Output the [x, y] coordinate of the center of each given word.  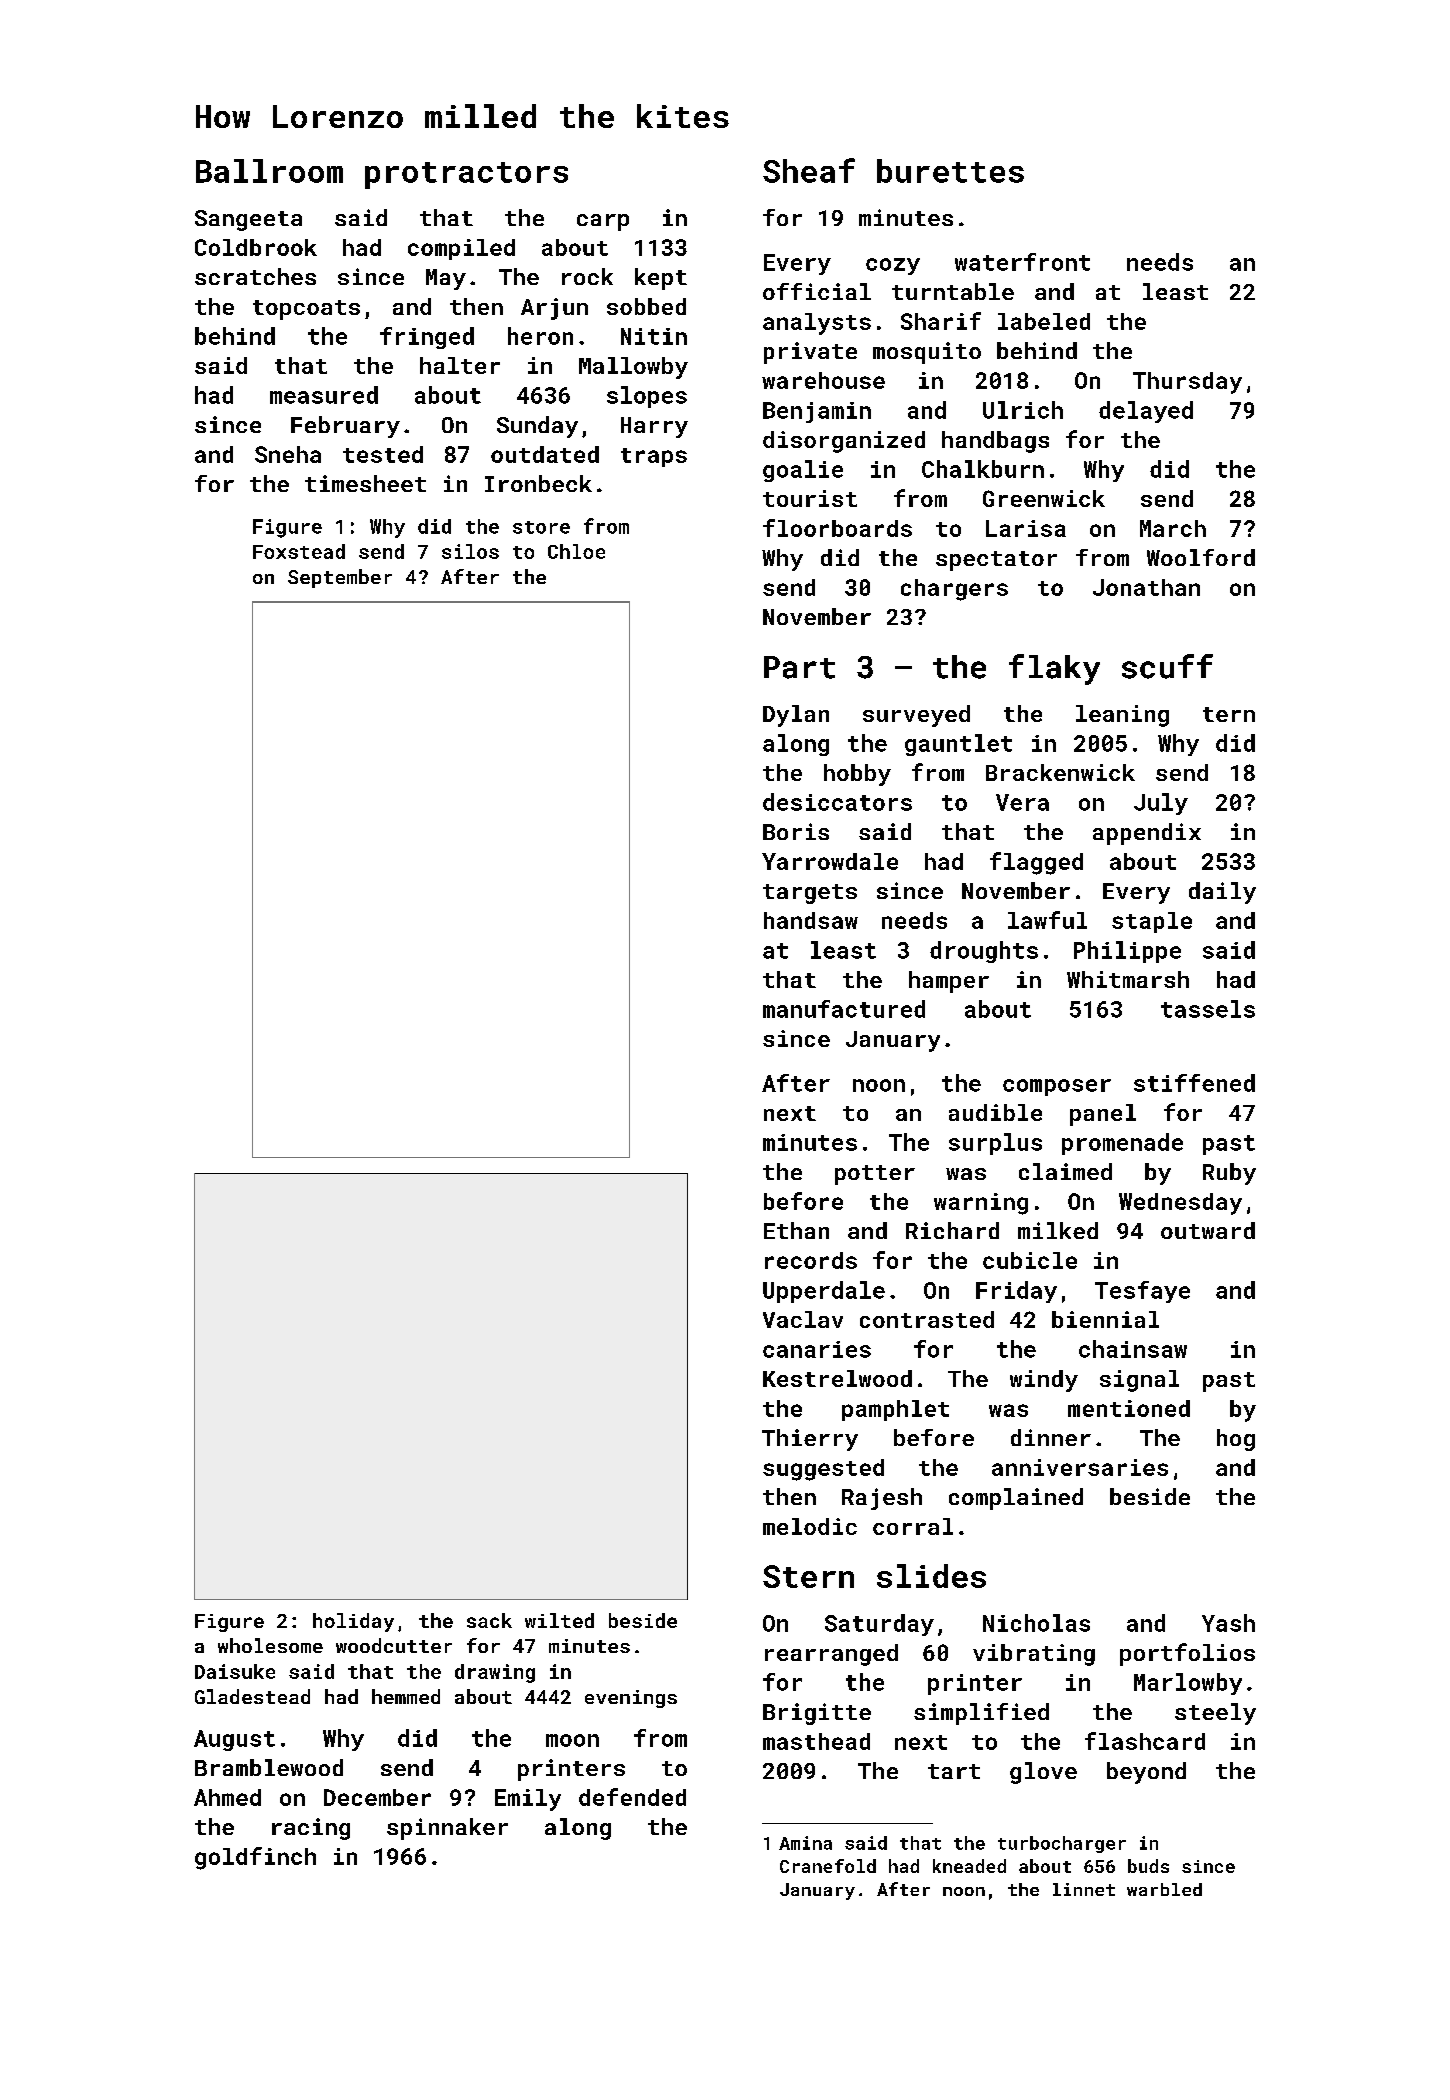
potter [875, 1175]
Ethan [796, 1230]
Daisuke [235, 1671]
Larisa [1026, 528]
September [340, 578]
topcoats [306, 310]
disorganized [844, 442]
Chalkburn [983, 469]
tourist [810, 498]
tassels [1208, 1009]
